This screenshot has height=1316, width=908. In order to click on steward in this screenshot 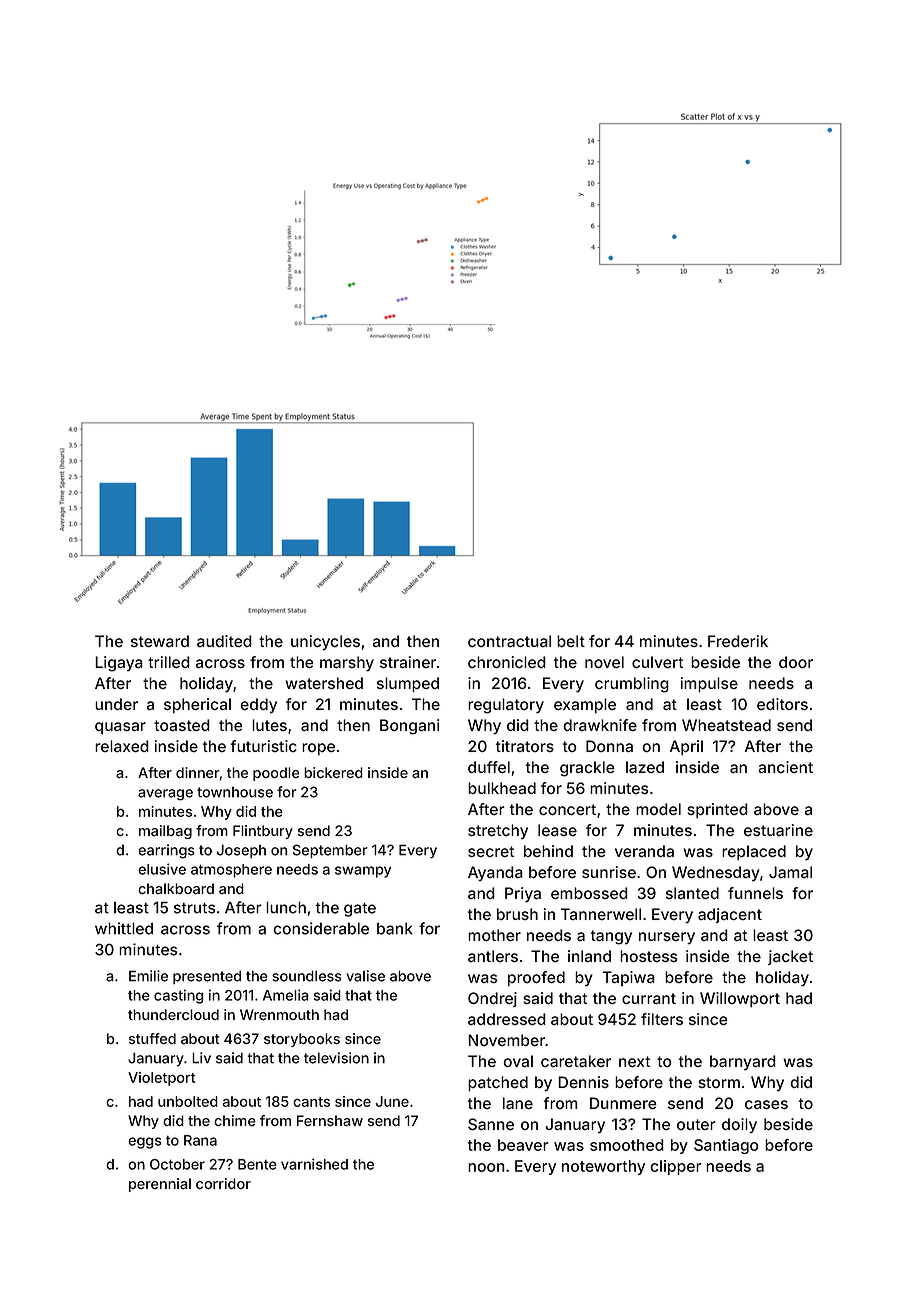, I will do `click(160, 641)`.
